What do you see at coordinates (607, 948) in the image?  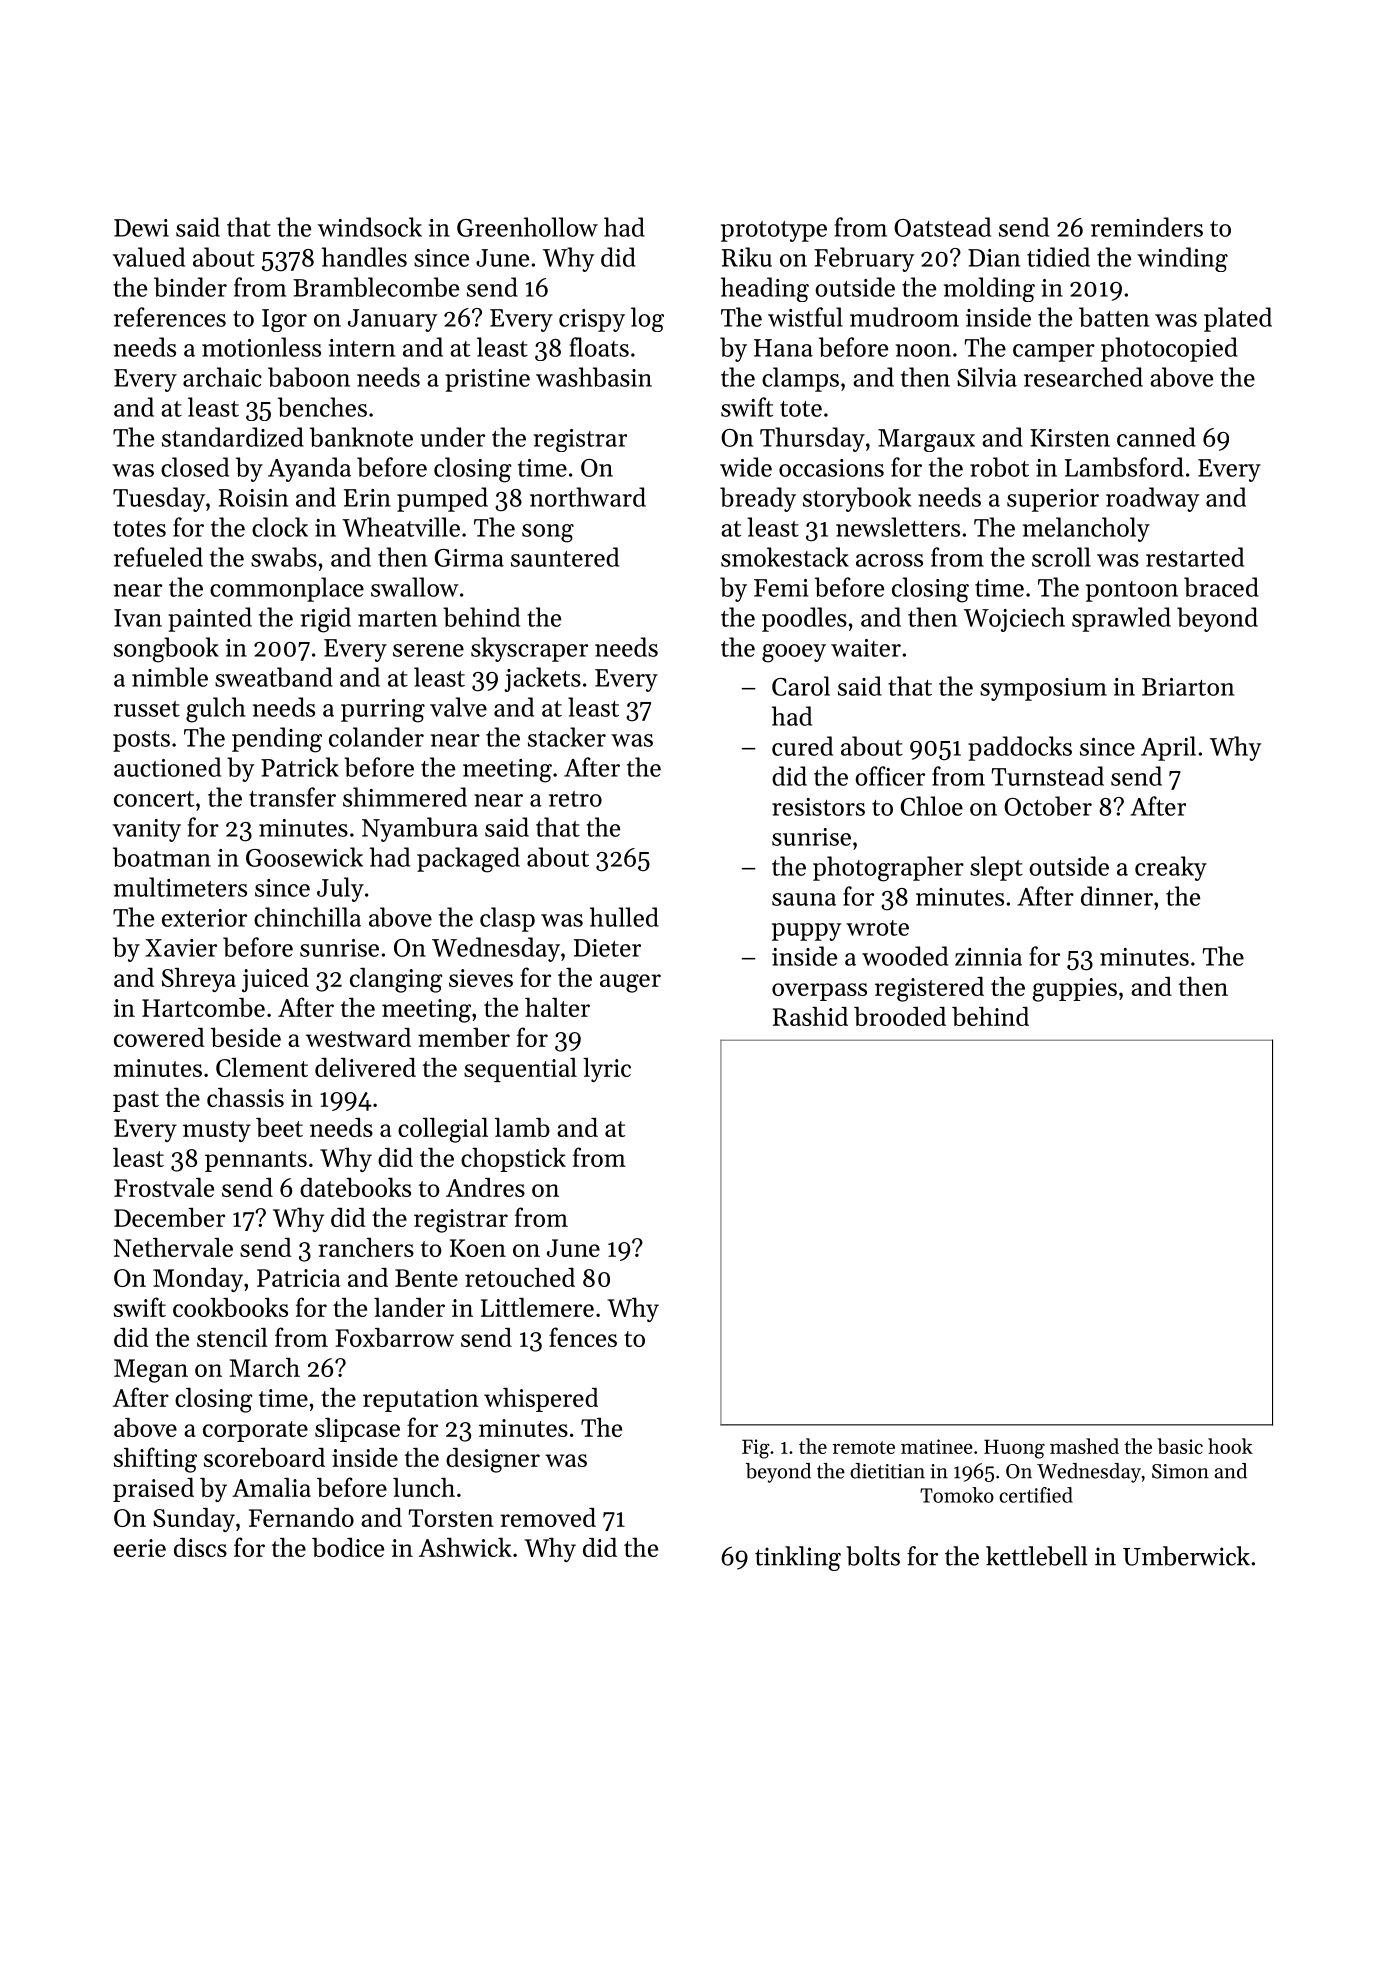 I see `Dieter` at bounding box center [607, 948].
